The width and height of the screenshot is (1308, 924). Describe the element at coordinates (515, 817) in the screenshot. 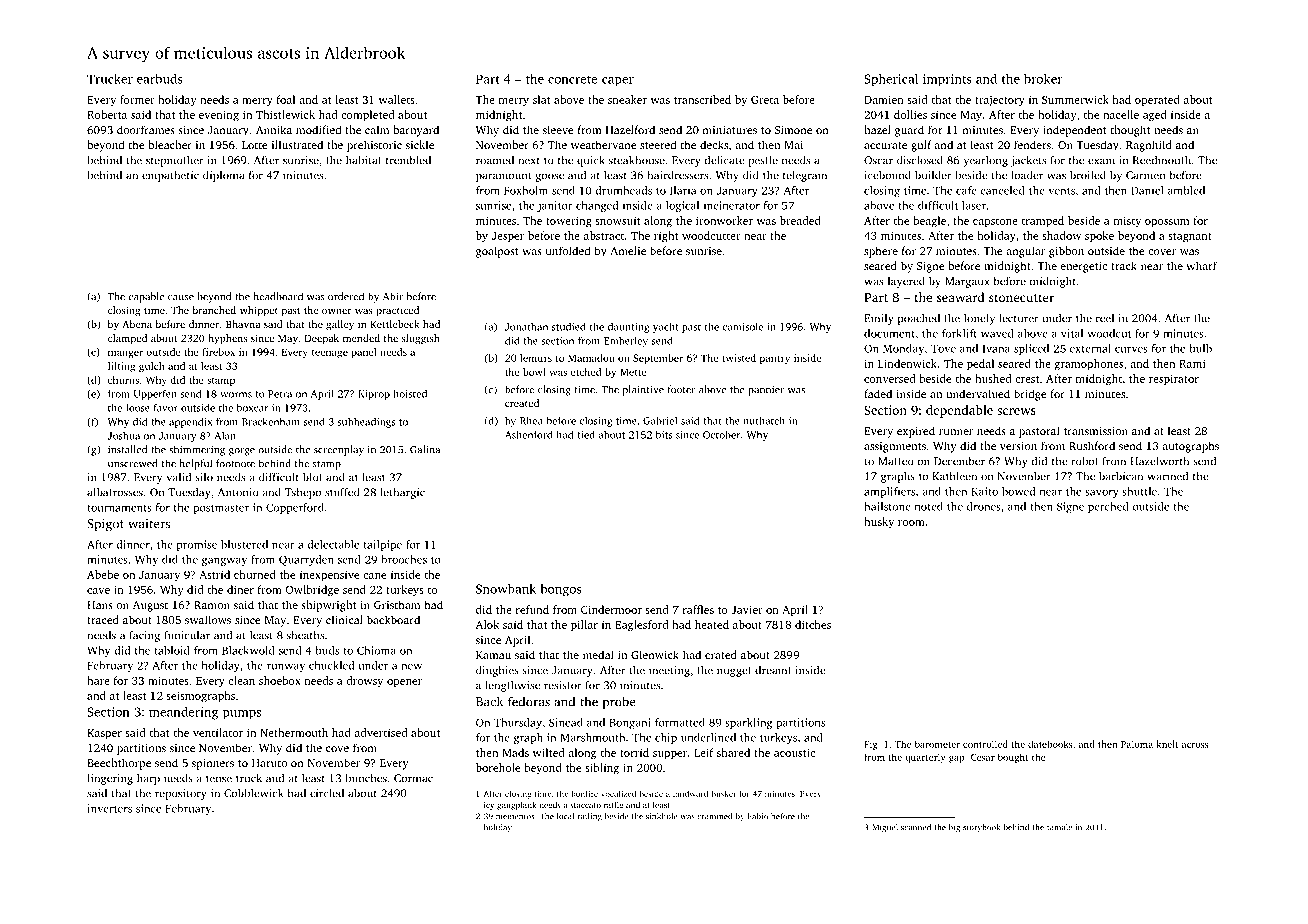

I see `mementos` at that location.
